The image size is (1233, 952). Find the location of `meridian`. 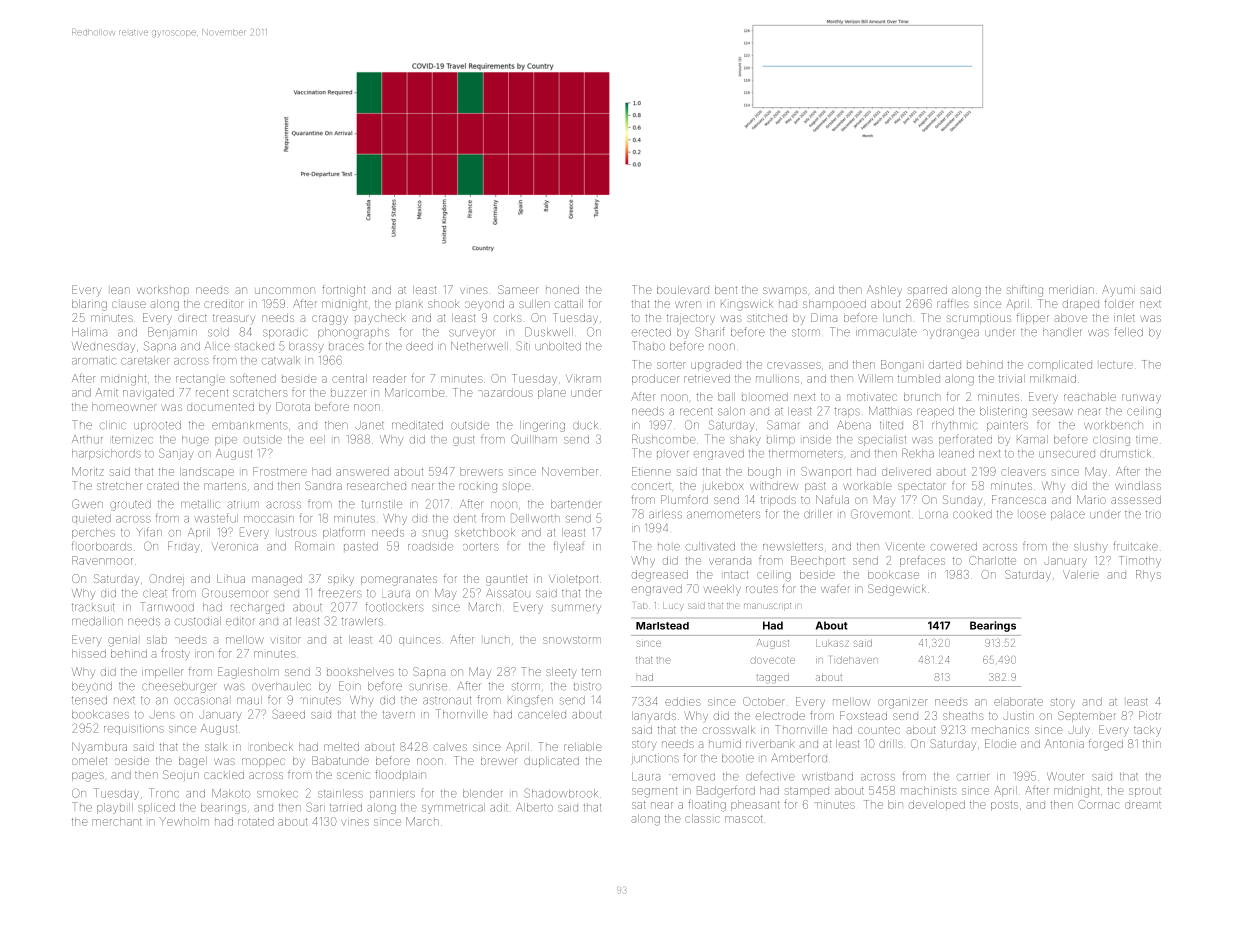

meridian is located at coordinates (1071, 290).
